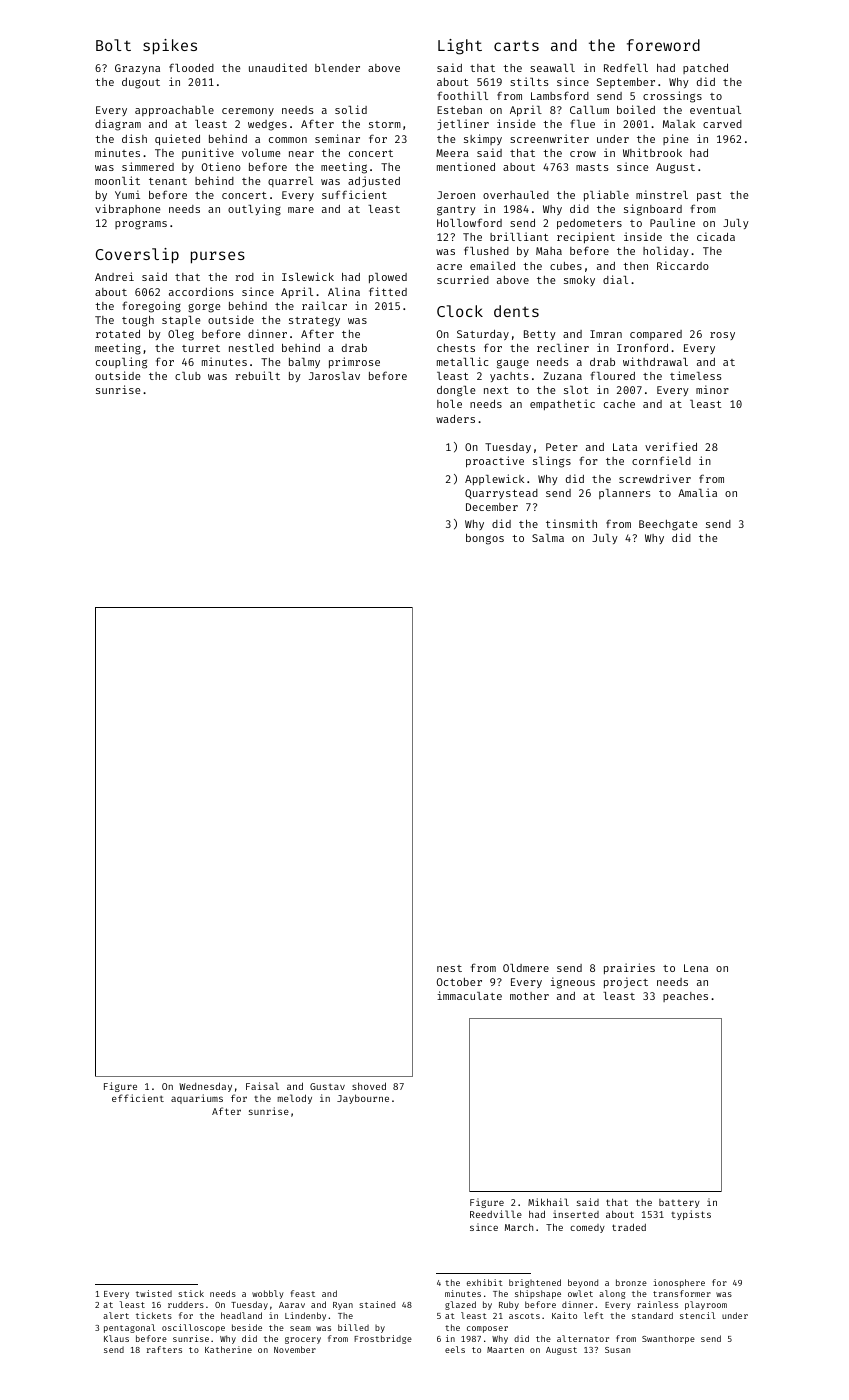 The height and width of the screenshot is (1400, 849). What do you see at coordinates (485, 539) in the screenshot?
I see `bongos` at bounding box center [485, 539].
